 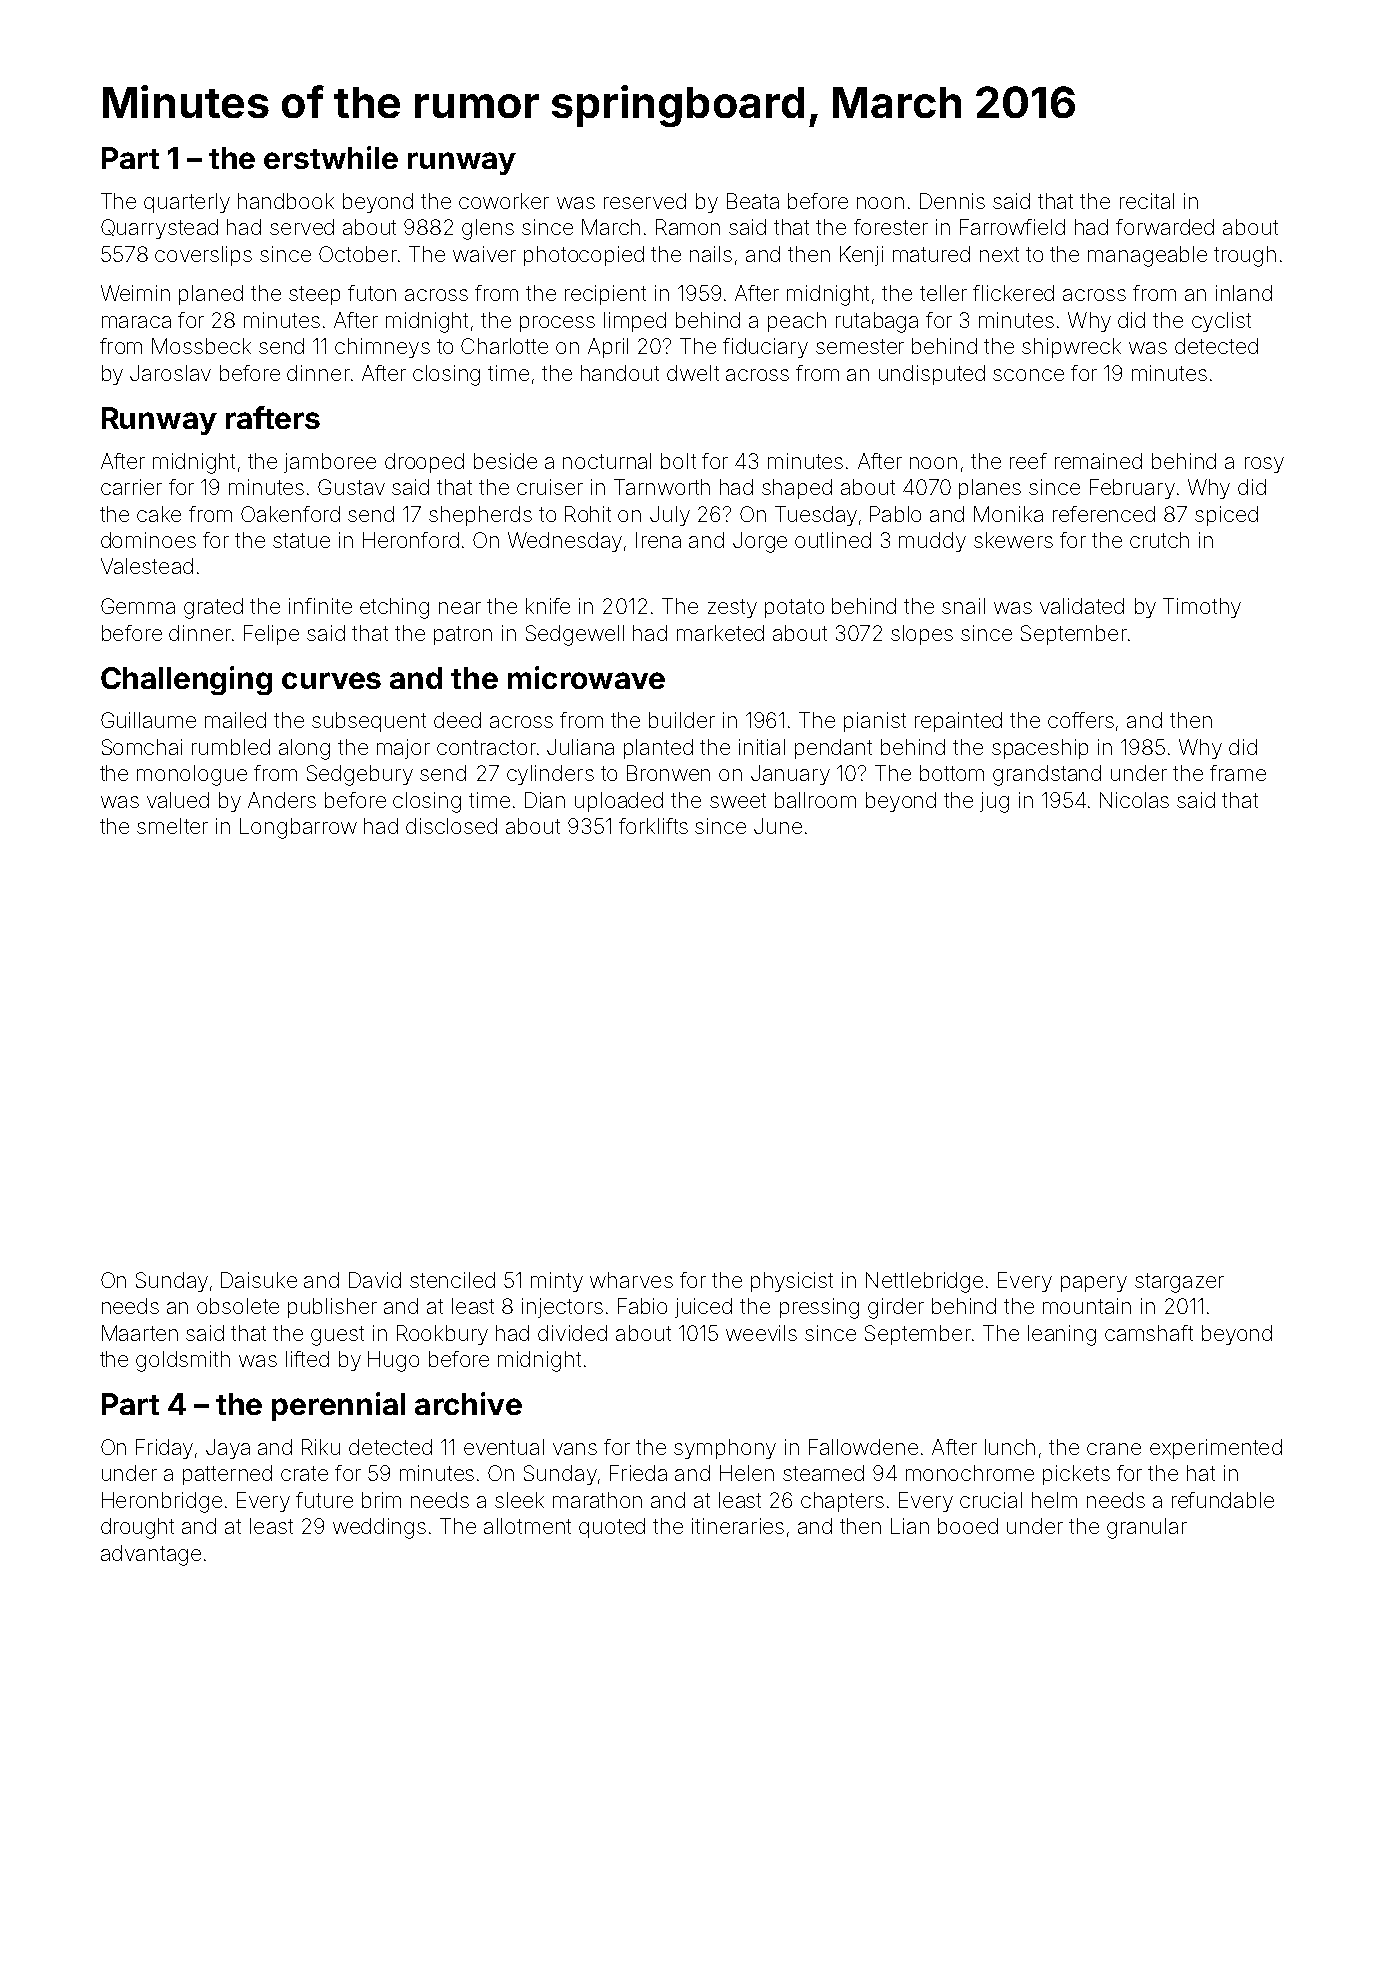 What do you see at coordinates (693, 373) in the page?
I see `dwelt` at bounding box center [693, 373].
